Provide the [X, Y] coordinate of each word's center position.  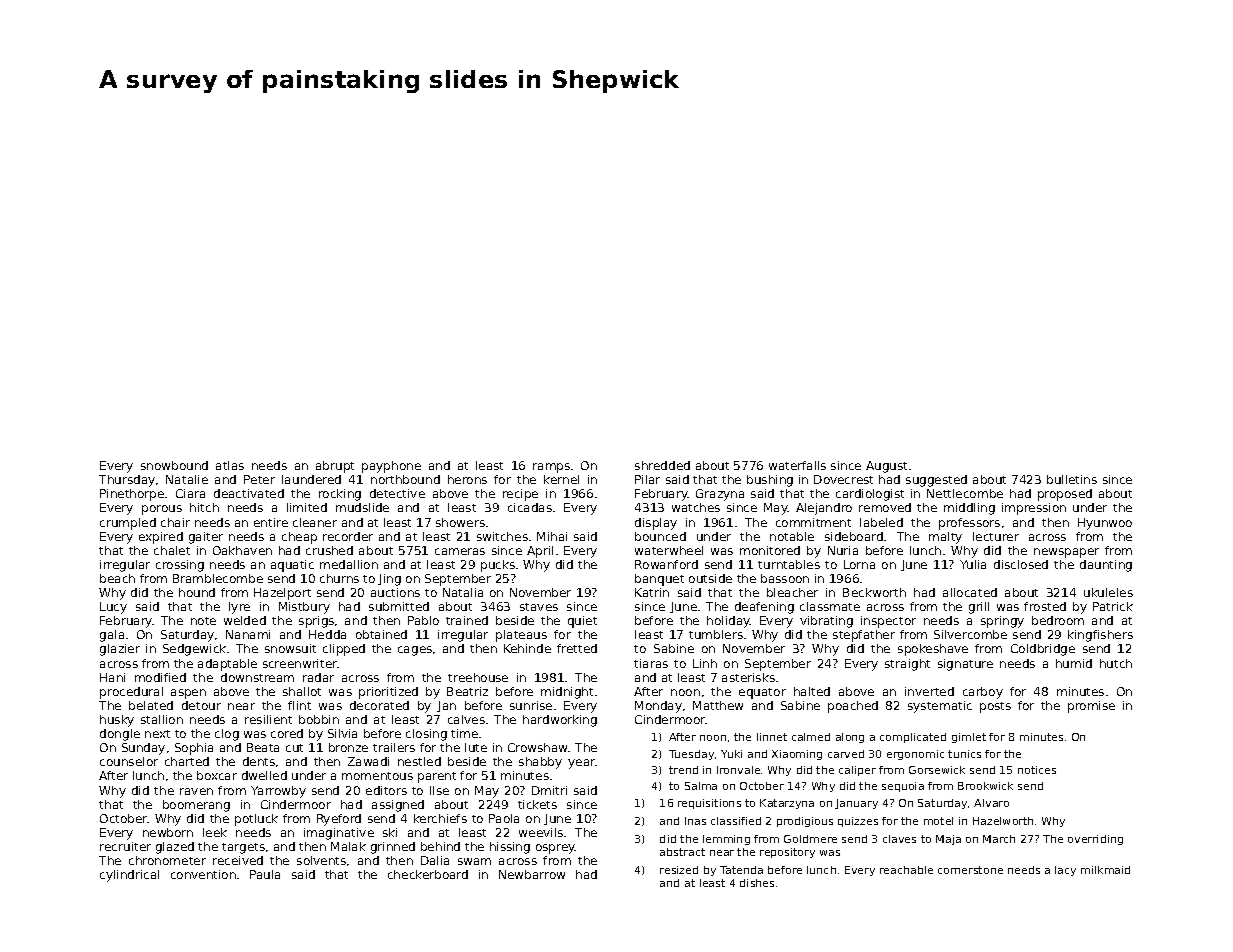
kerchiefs [440, 818]
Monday [658, 707]
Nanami [248, 634]
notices [1037, 770]
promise [1091, 707]
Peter [259, 479]
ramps [551, 468]
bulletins [1072, 479]
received [238, 860]
